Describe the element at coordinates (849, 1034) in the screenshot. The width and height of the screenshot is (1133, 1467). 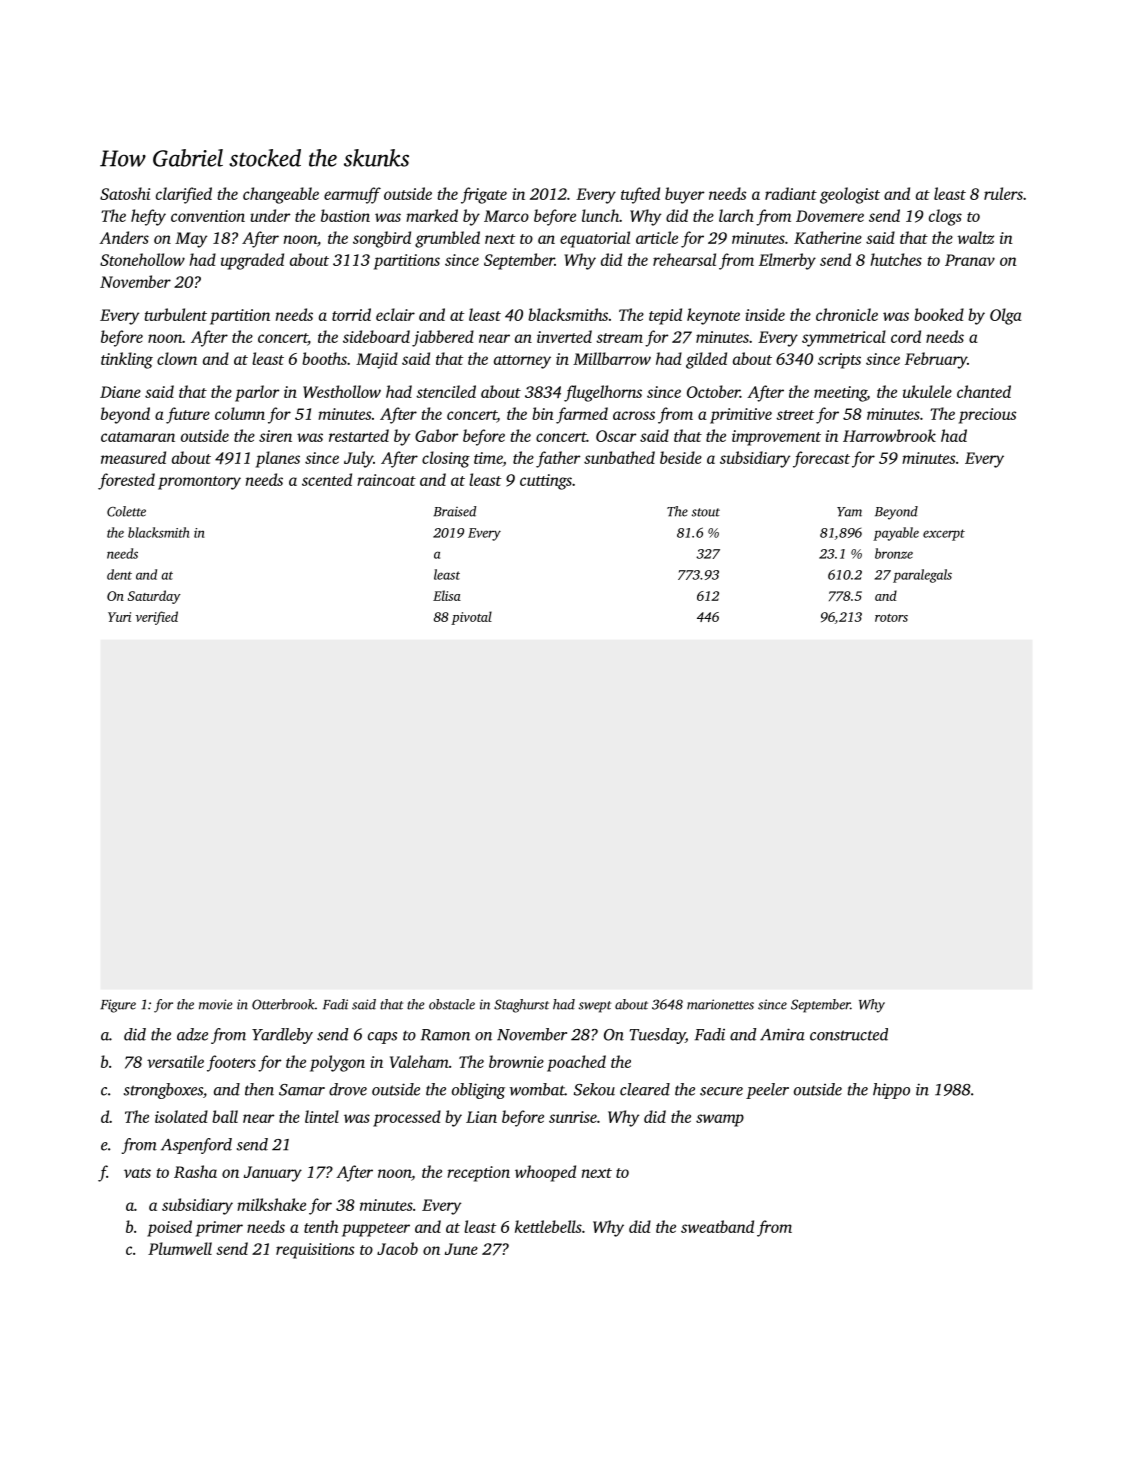
I see `constructed` at that location.
